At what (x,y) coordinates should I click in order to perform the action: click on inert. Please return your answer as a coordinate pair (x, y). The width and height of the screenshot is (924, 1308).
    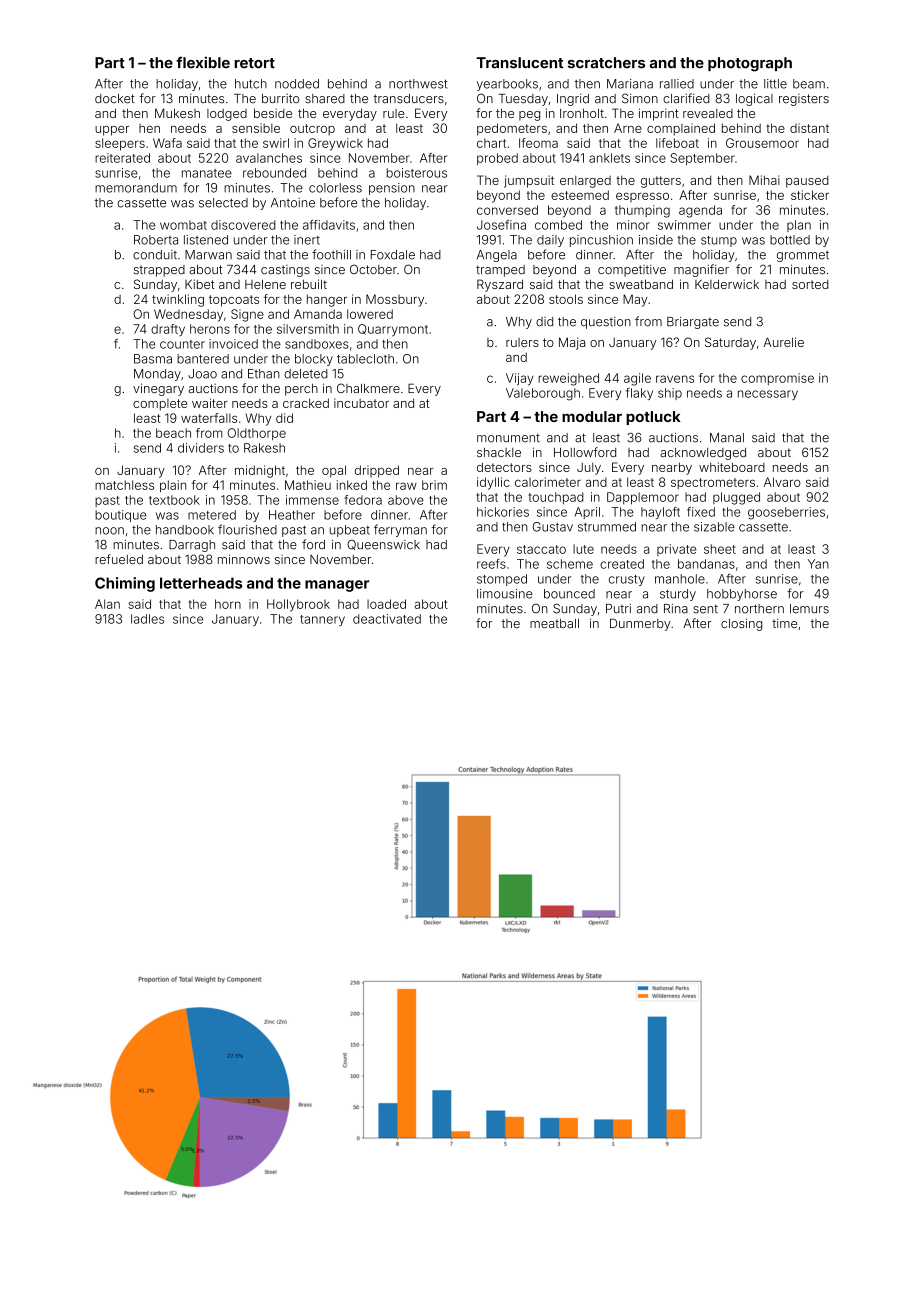
    Looking at the image, I should click on (307, 240).
